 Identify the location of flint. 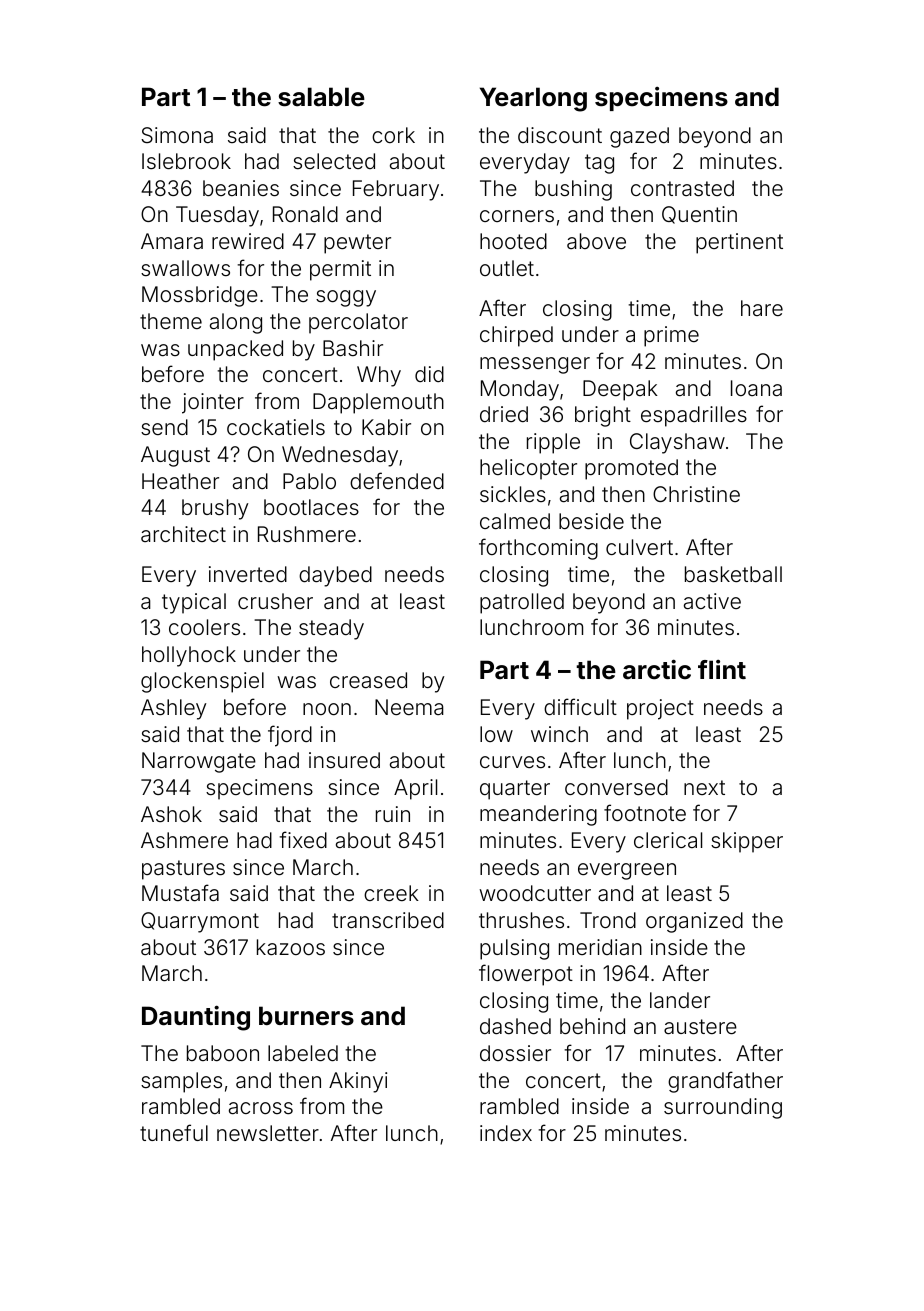
(722, 669).
